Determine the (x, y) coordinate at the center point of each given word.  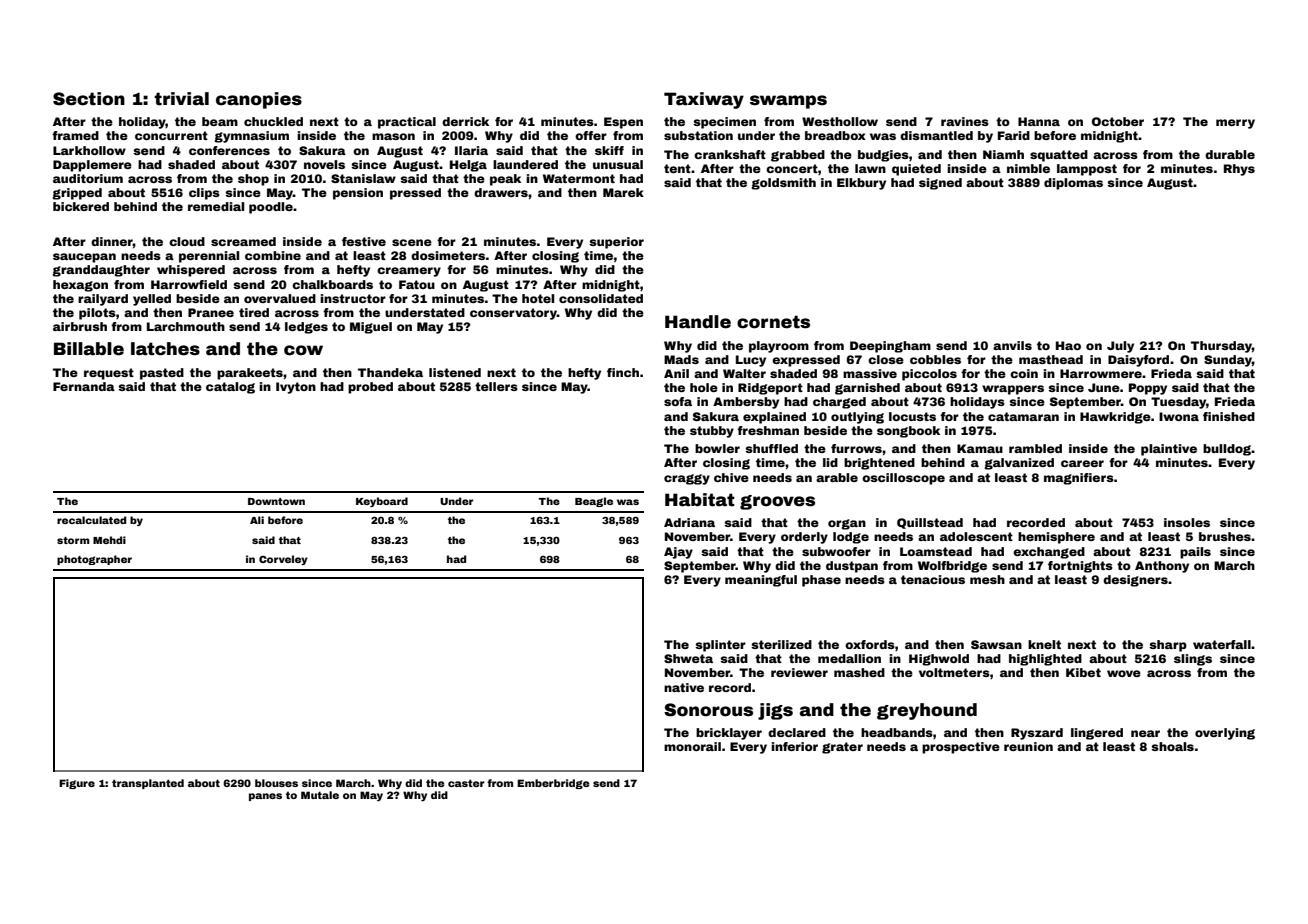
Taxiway (704, 100)
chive (731, 477)
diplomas (1073, 184)
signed (940, 184)
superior (616, 243)
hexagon (80, 286)
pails (1195, 553)
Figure (77, 784)
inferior (794, 746)
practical (407, 123)
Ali (257, 520)
